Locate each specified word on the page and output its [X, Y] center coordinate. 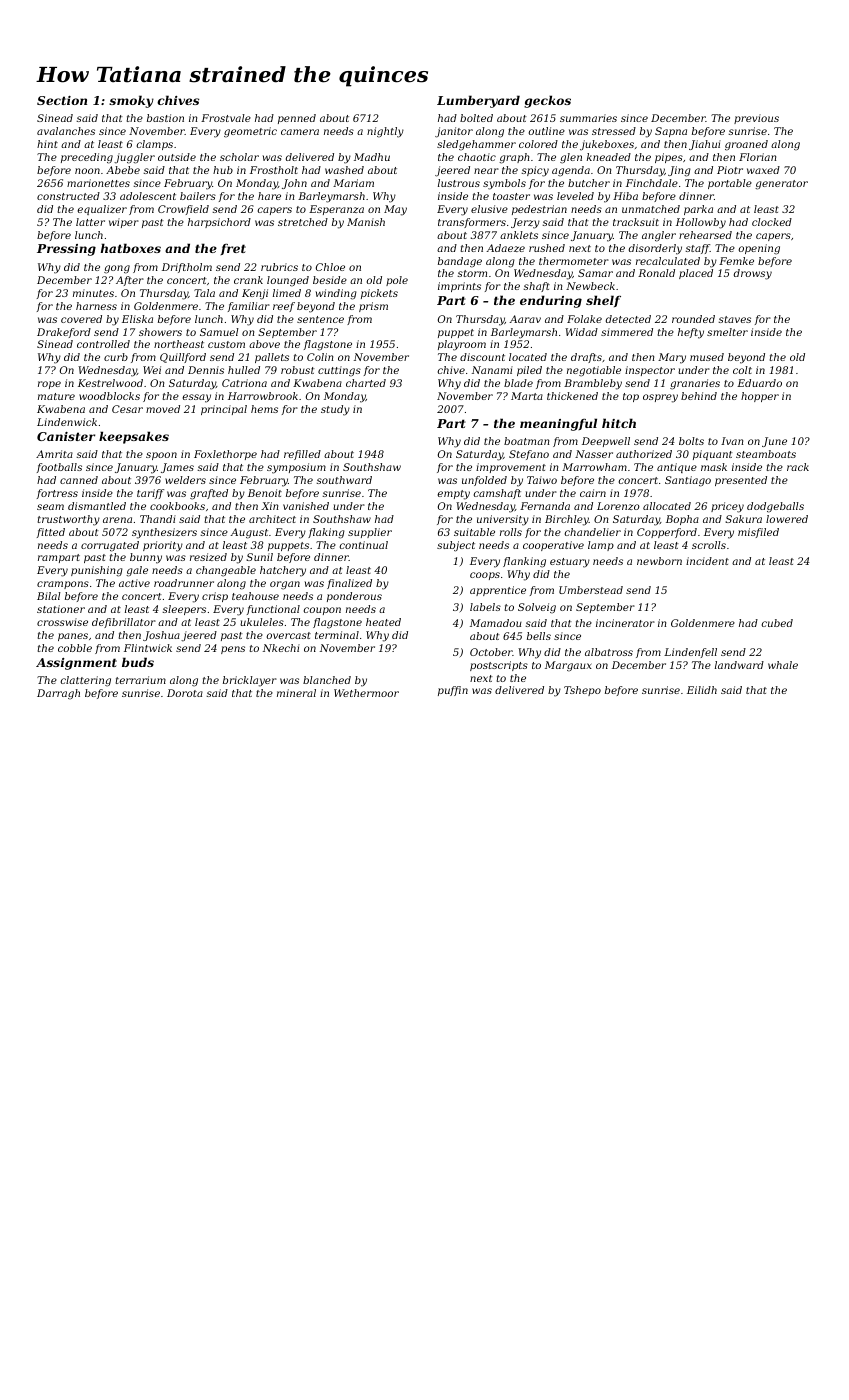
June [774, 442]
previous [756, 119]
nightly [385, 132]
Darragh [58, 694]
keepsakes [134, 437]
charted [366, 383]
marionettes [98, 183]
